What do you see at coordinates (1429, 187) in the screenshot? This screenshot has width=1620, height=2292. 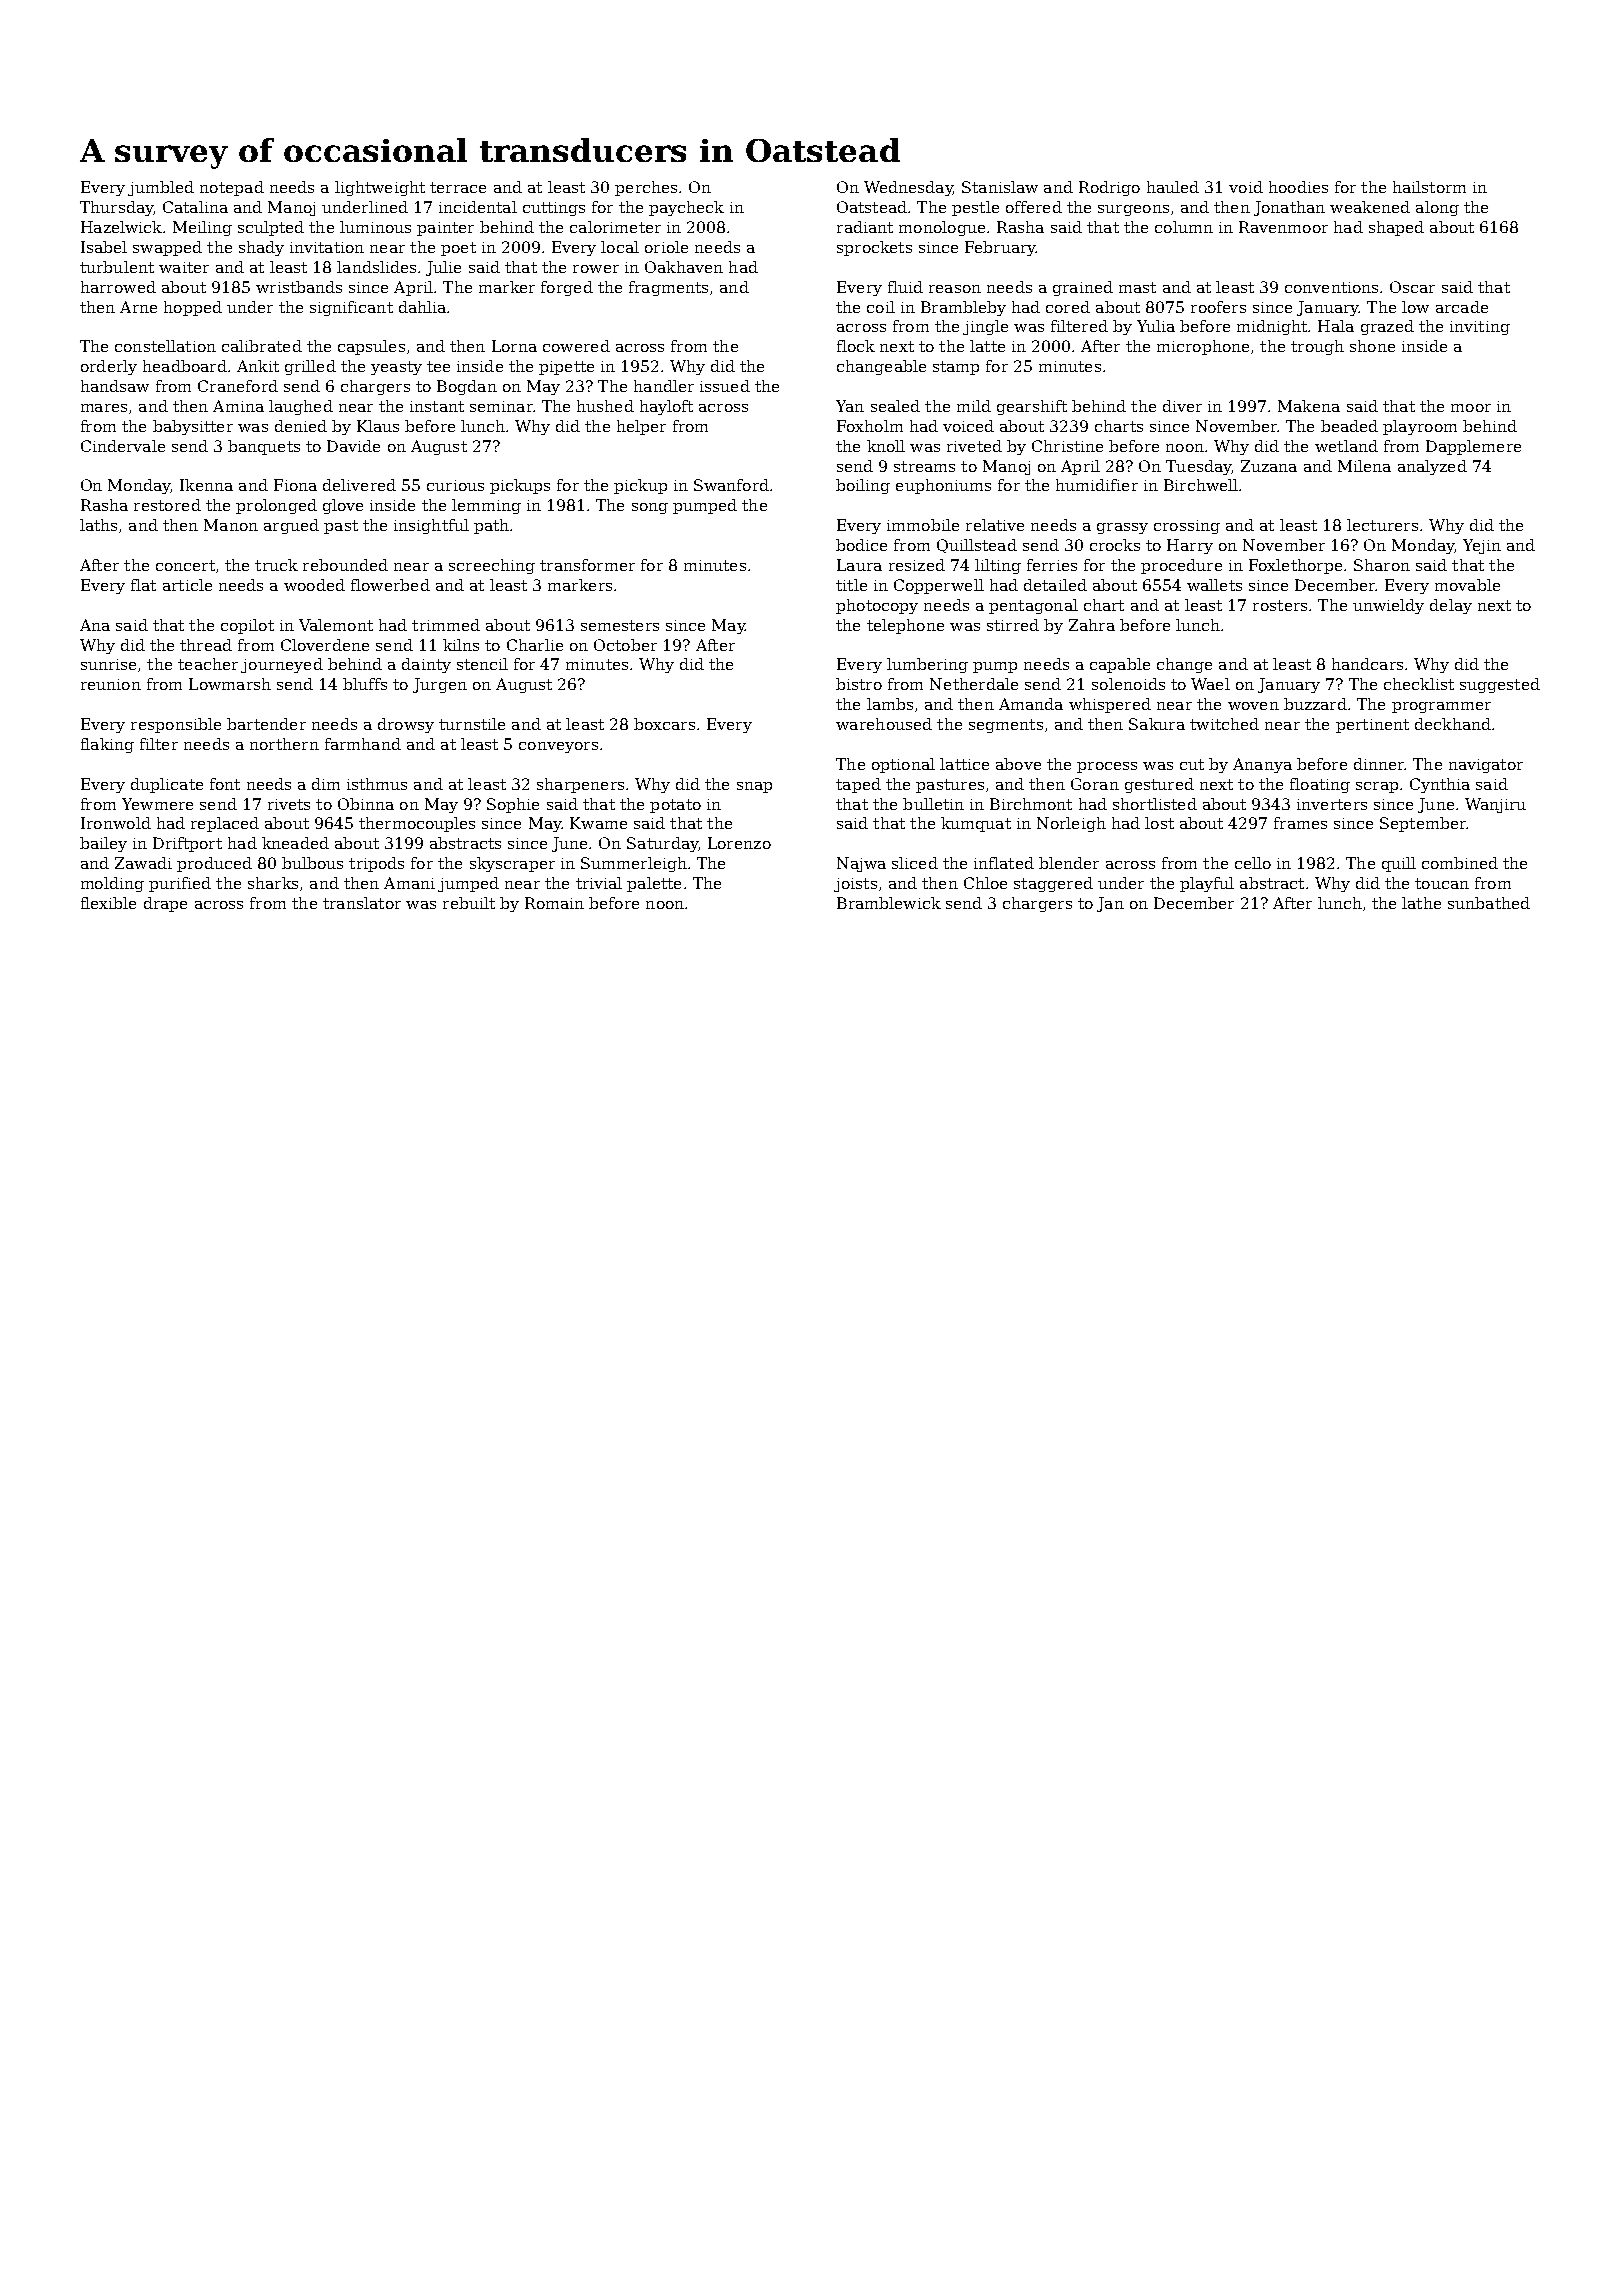 I see `hailstorm` at bounding box center [1429, 187].
